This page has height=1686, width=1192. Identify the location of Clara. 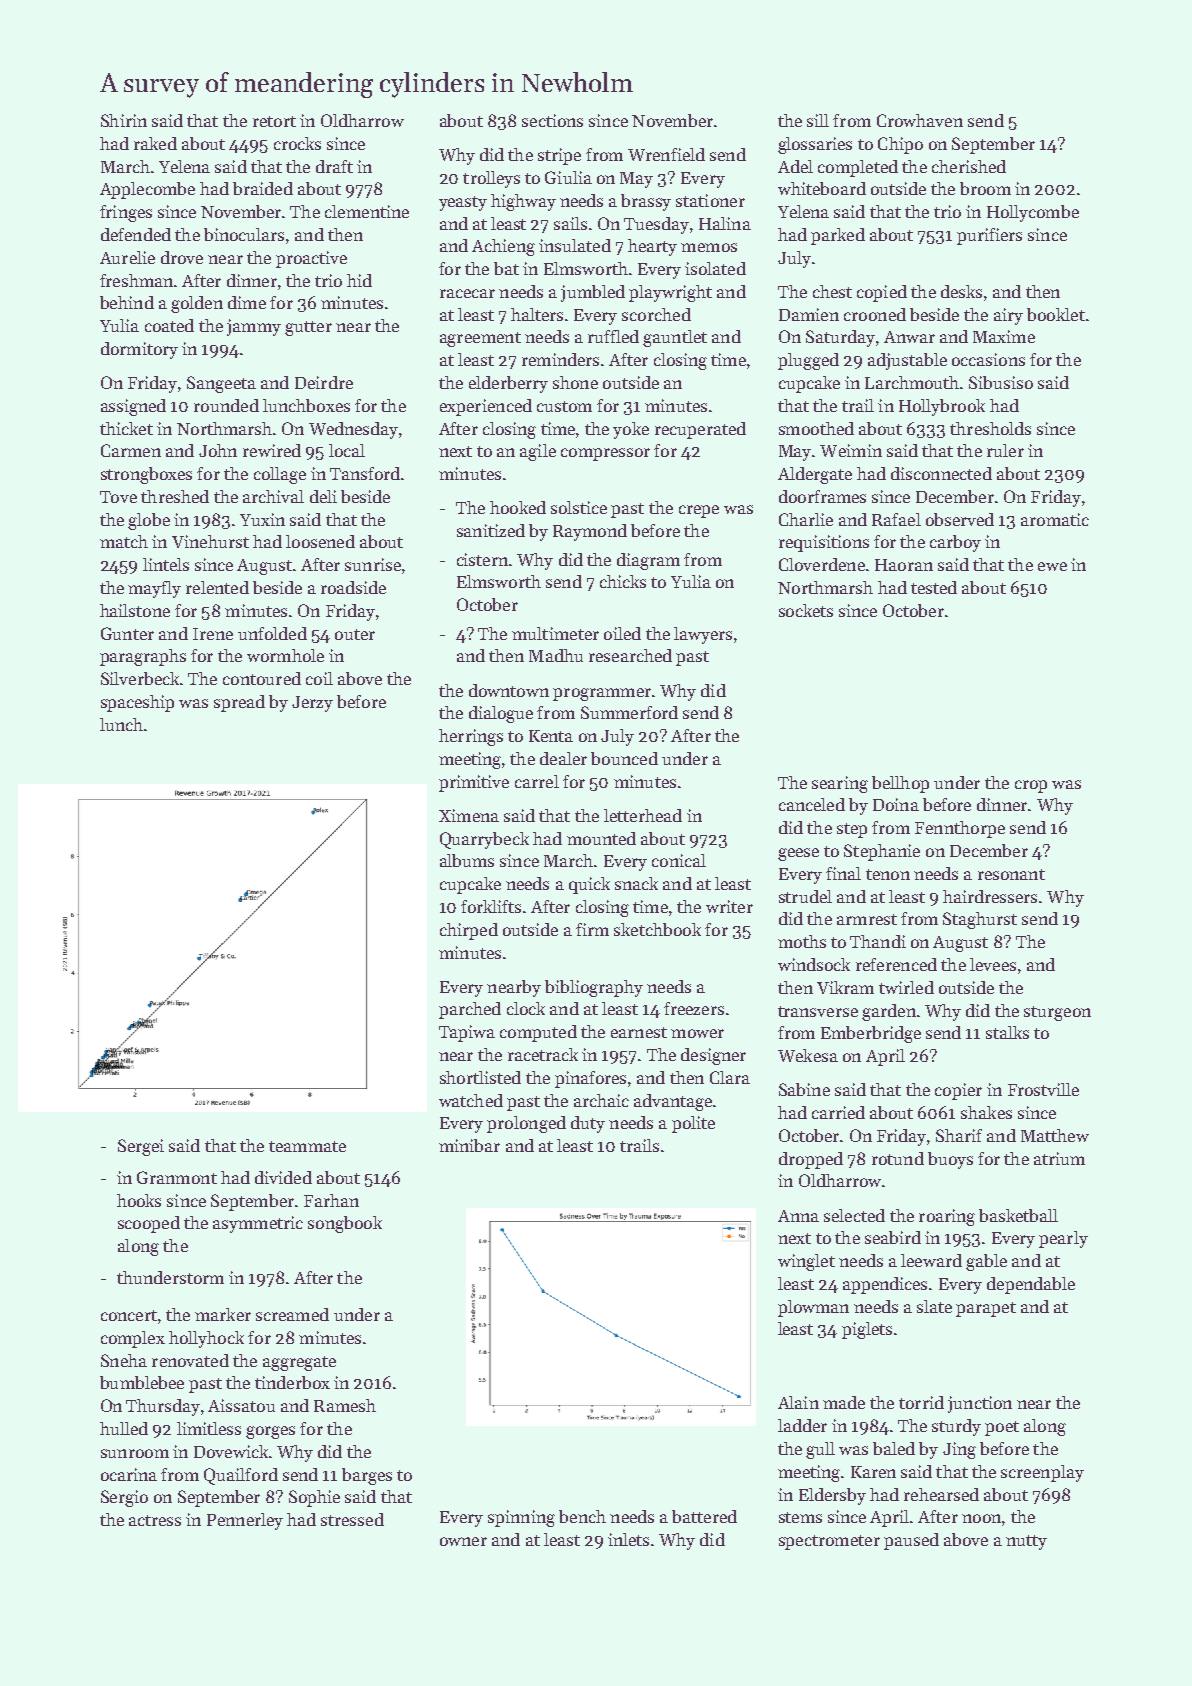
(730, 1077).
